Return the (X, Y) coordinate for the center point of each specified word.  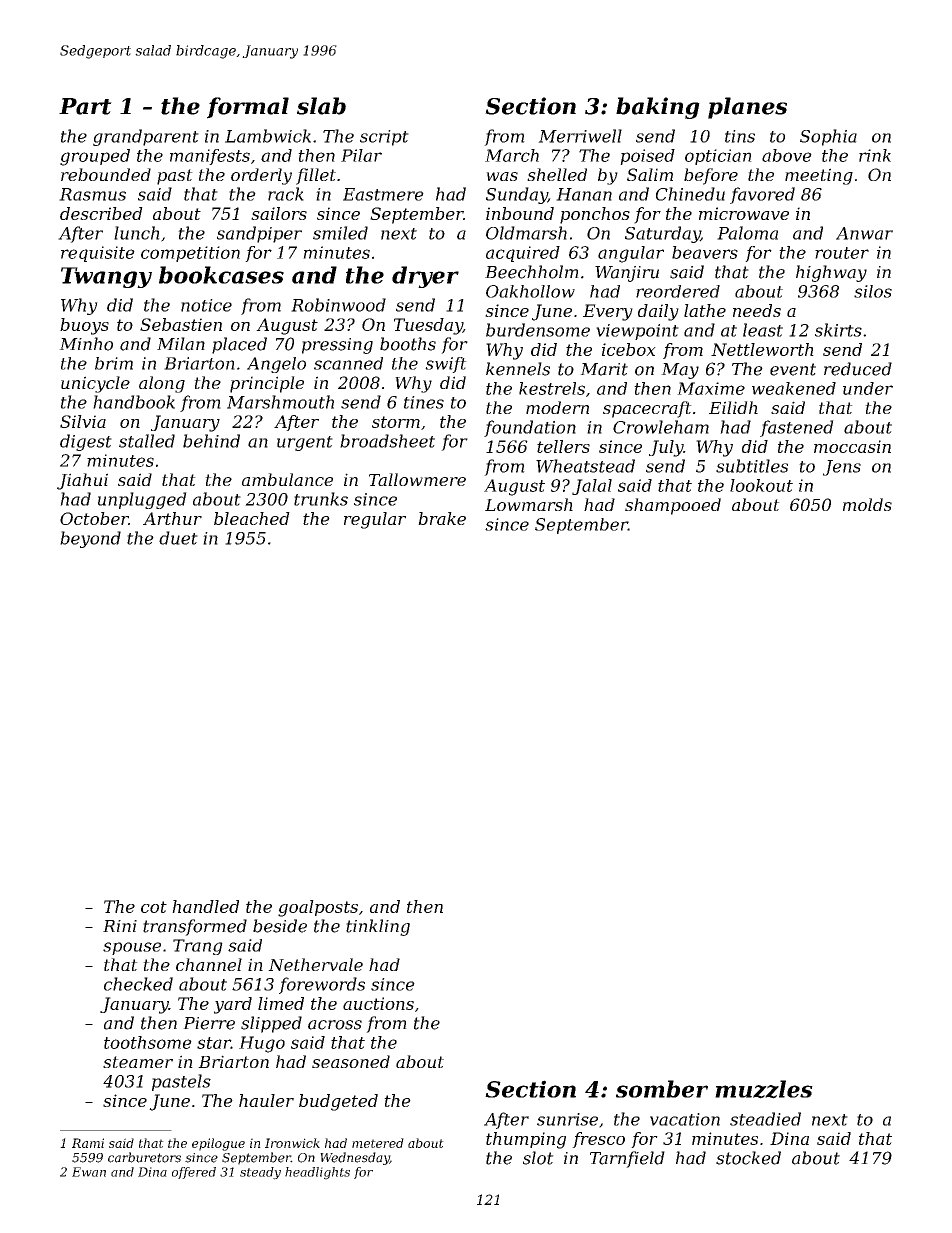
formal (248, 108)
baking (658, 108)
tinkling (378, 927)
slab (321, 106)
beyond (90, 539)
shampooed (673, 506)
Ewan (89, 1172)
